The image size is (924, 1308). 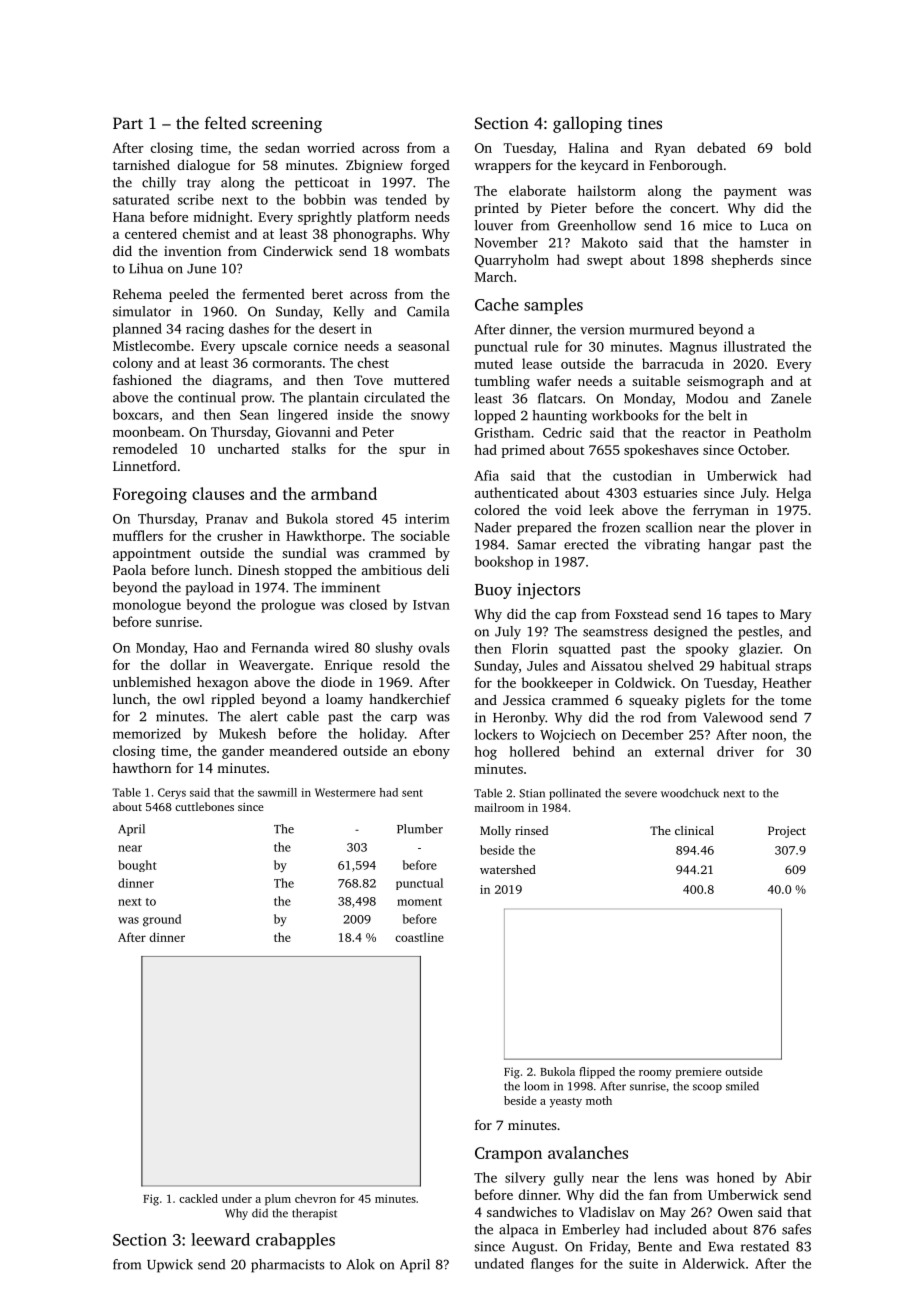 What do you see at coordinates (654, 701) in the page?
I see `squeaky` at bounding box center [654, 701].
